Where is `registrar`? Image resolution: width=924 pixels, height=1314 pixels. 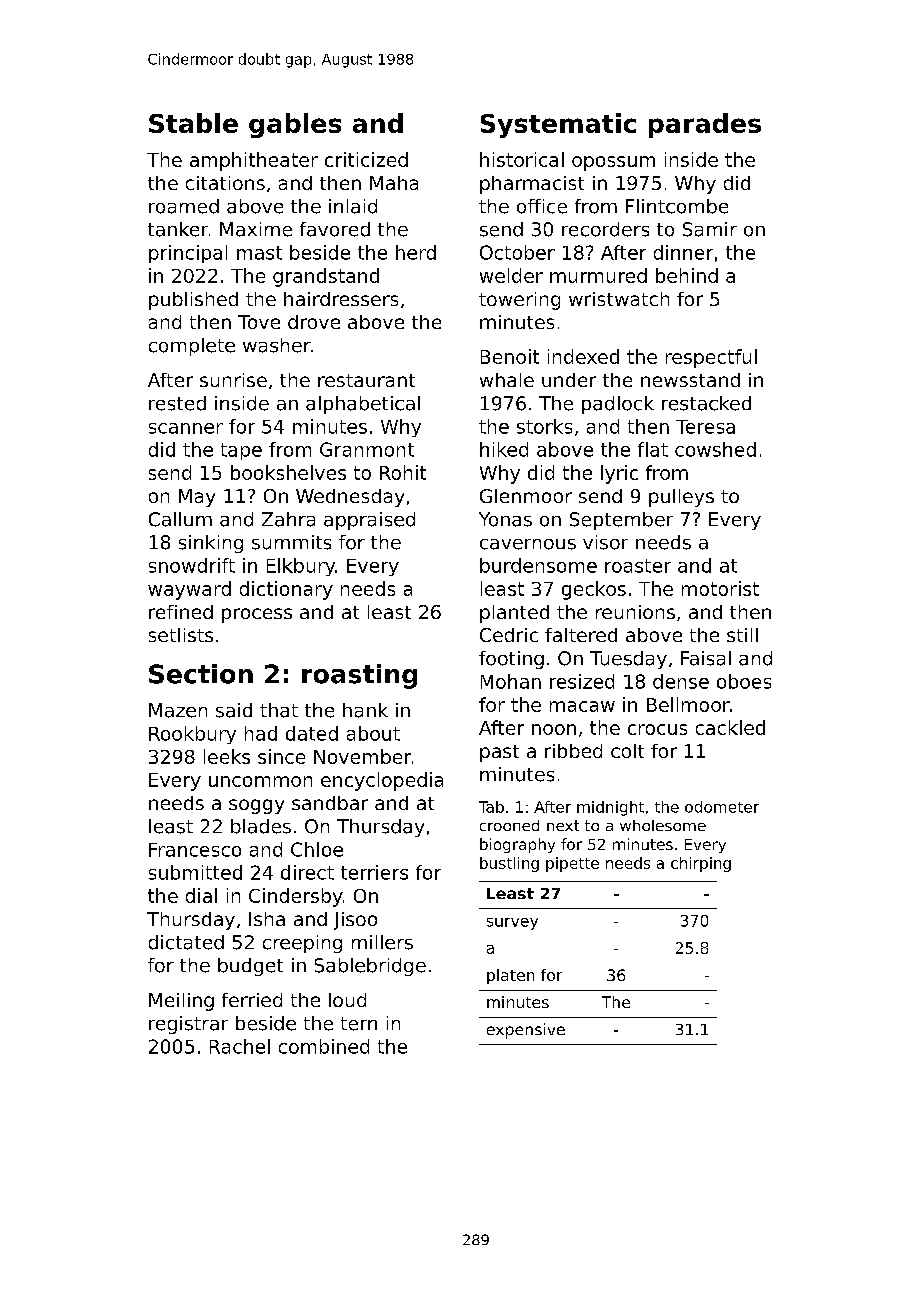 registrar is located at coordinates (188, 1025).
